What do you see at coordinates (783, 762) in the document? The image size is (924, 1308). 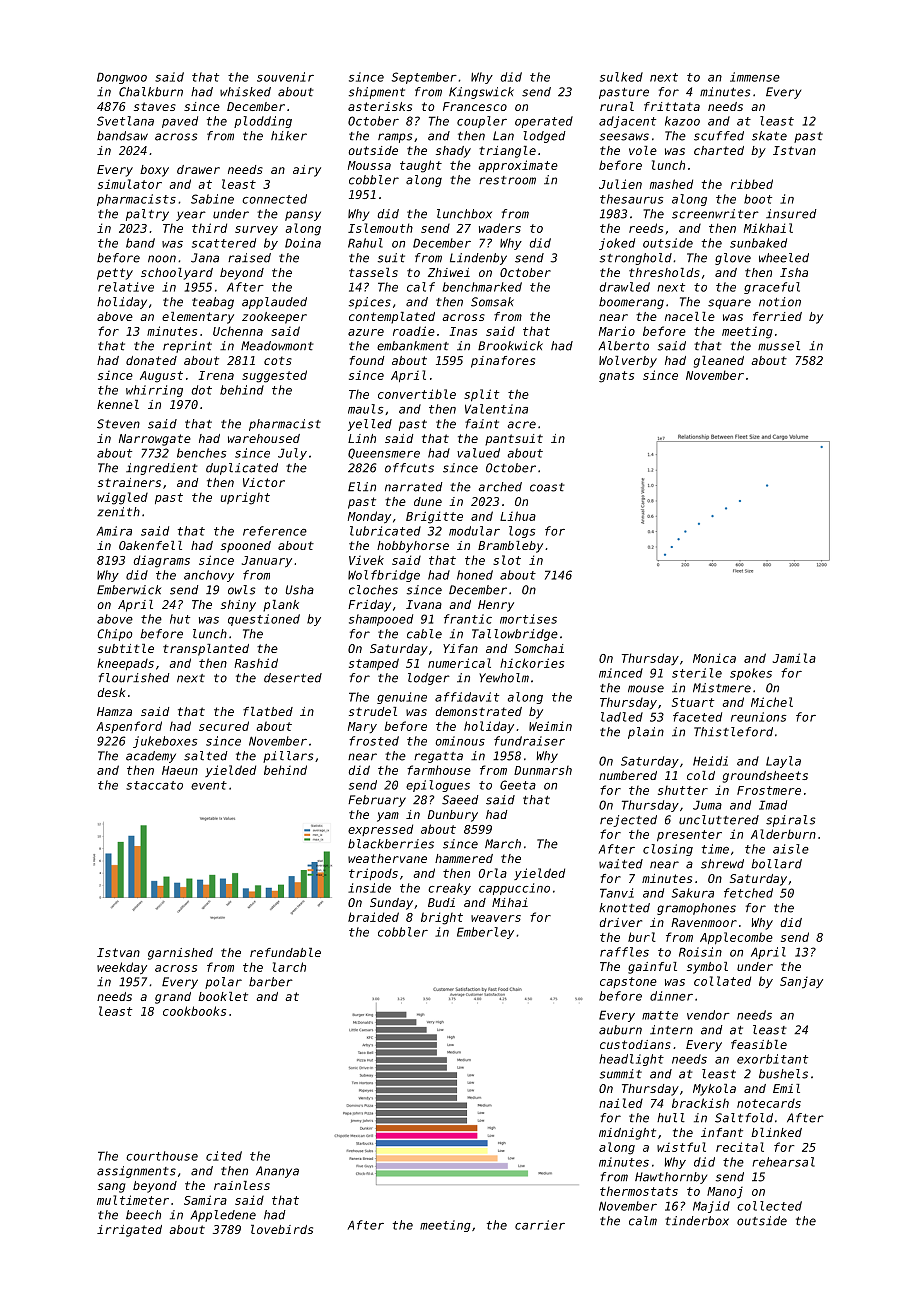 I see `Layla` at bounding box center [783, 762].
